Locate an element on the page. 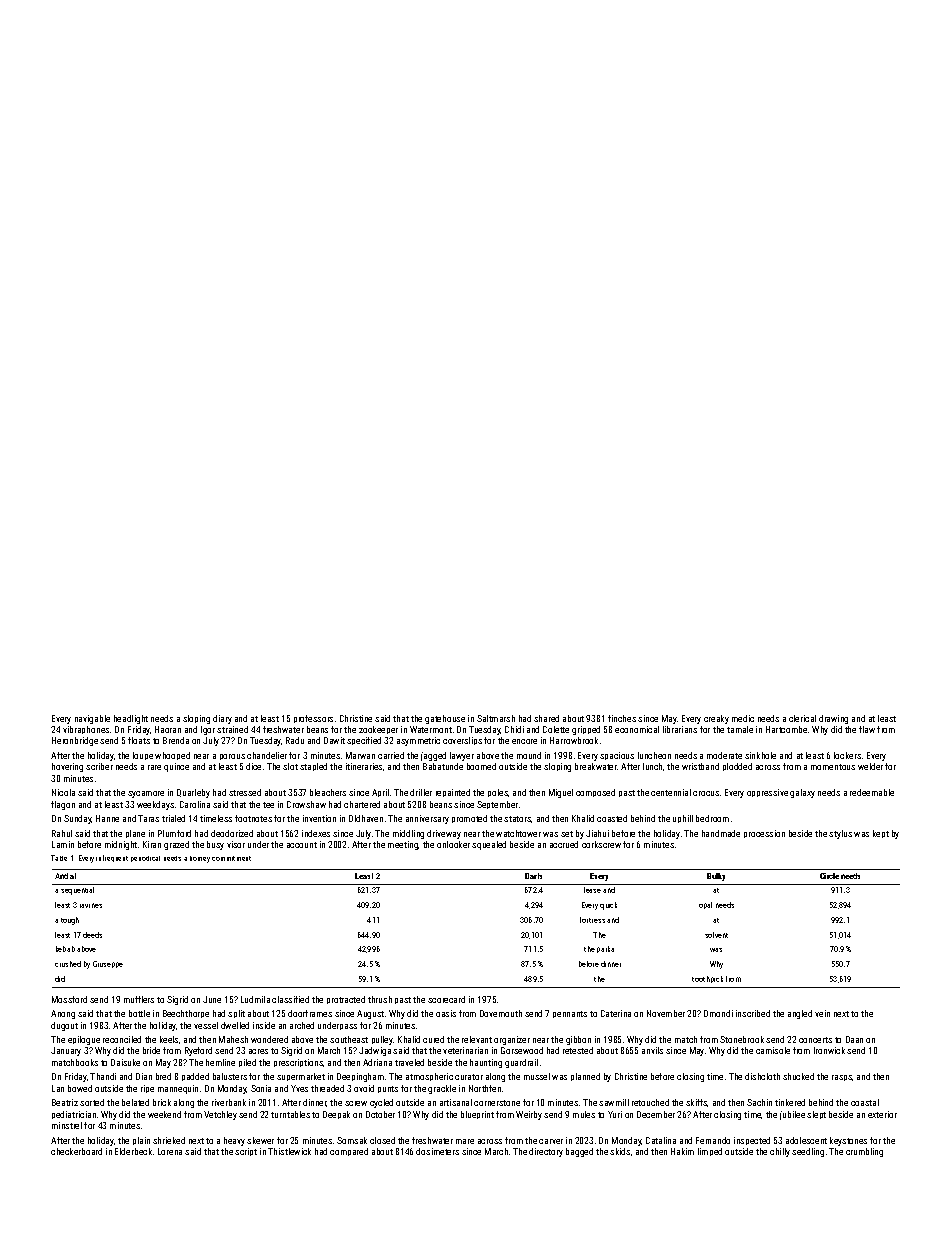  opal is located at coordinates (705, 905).
